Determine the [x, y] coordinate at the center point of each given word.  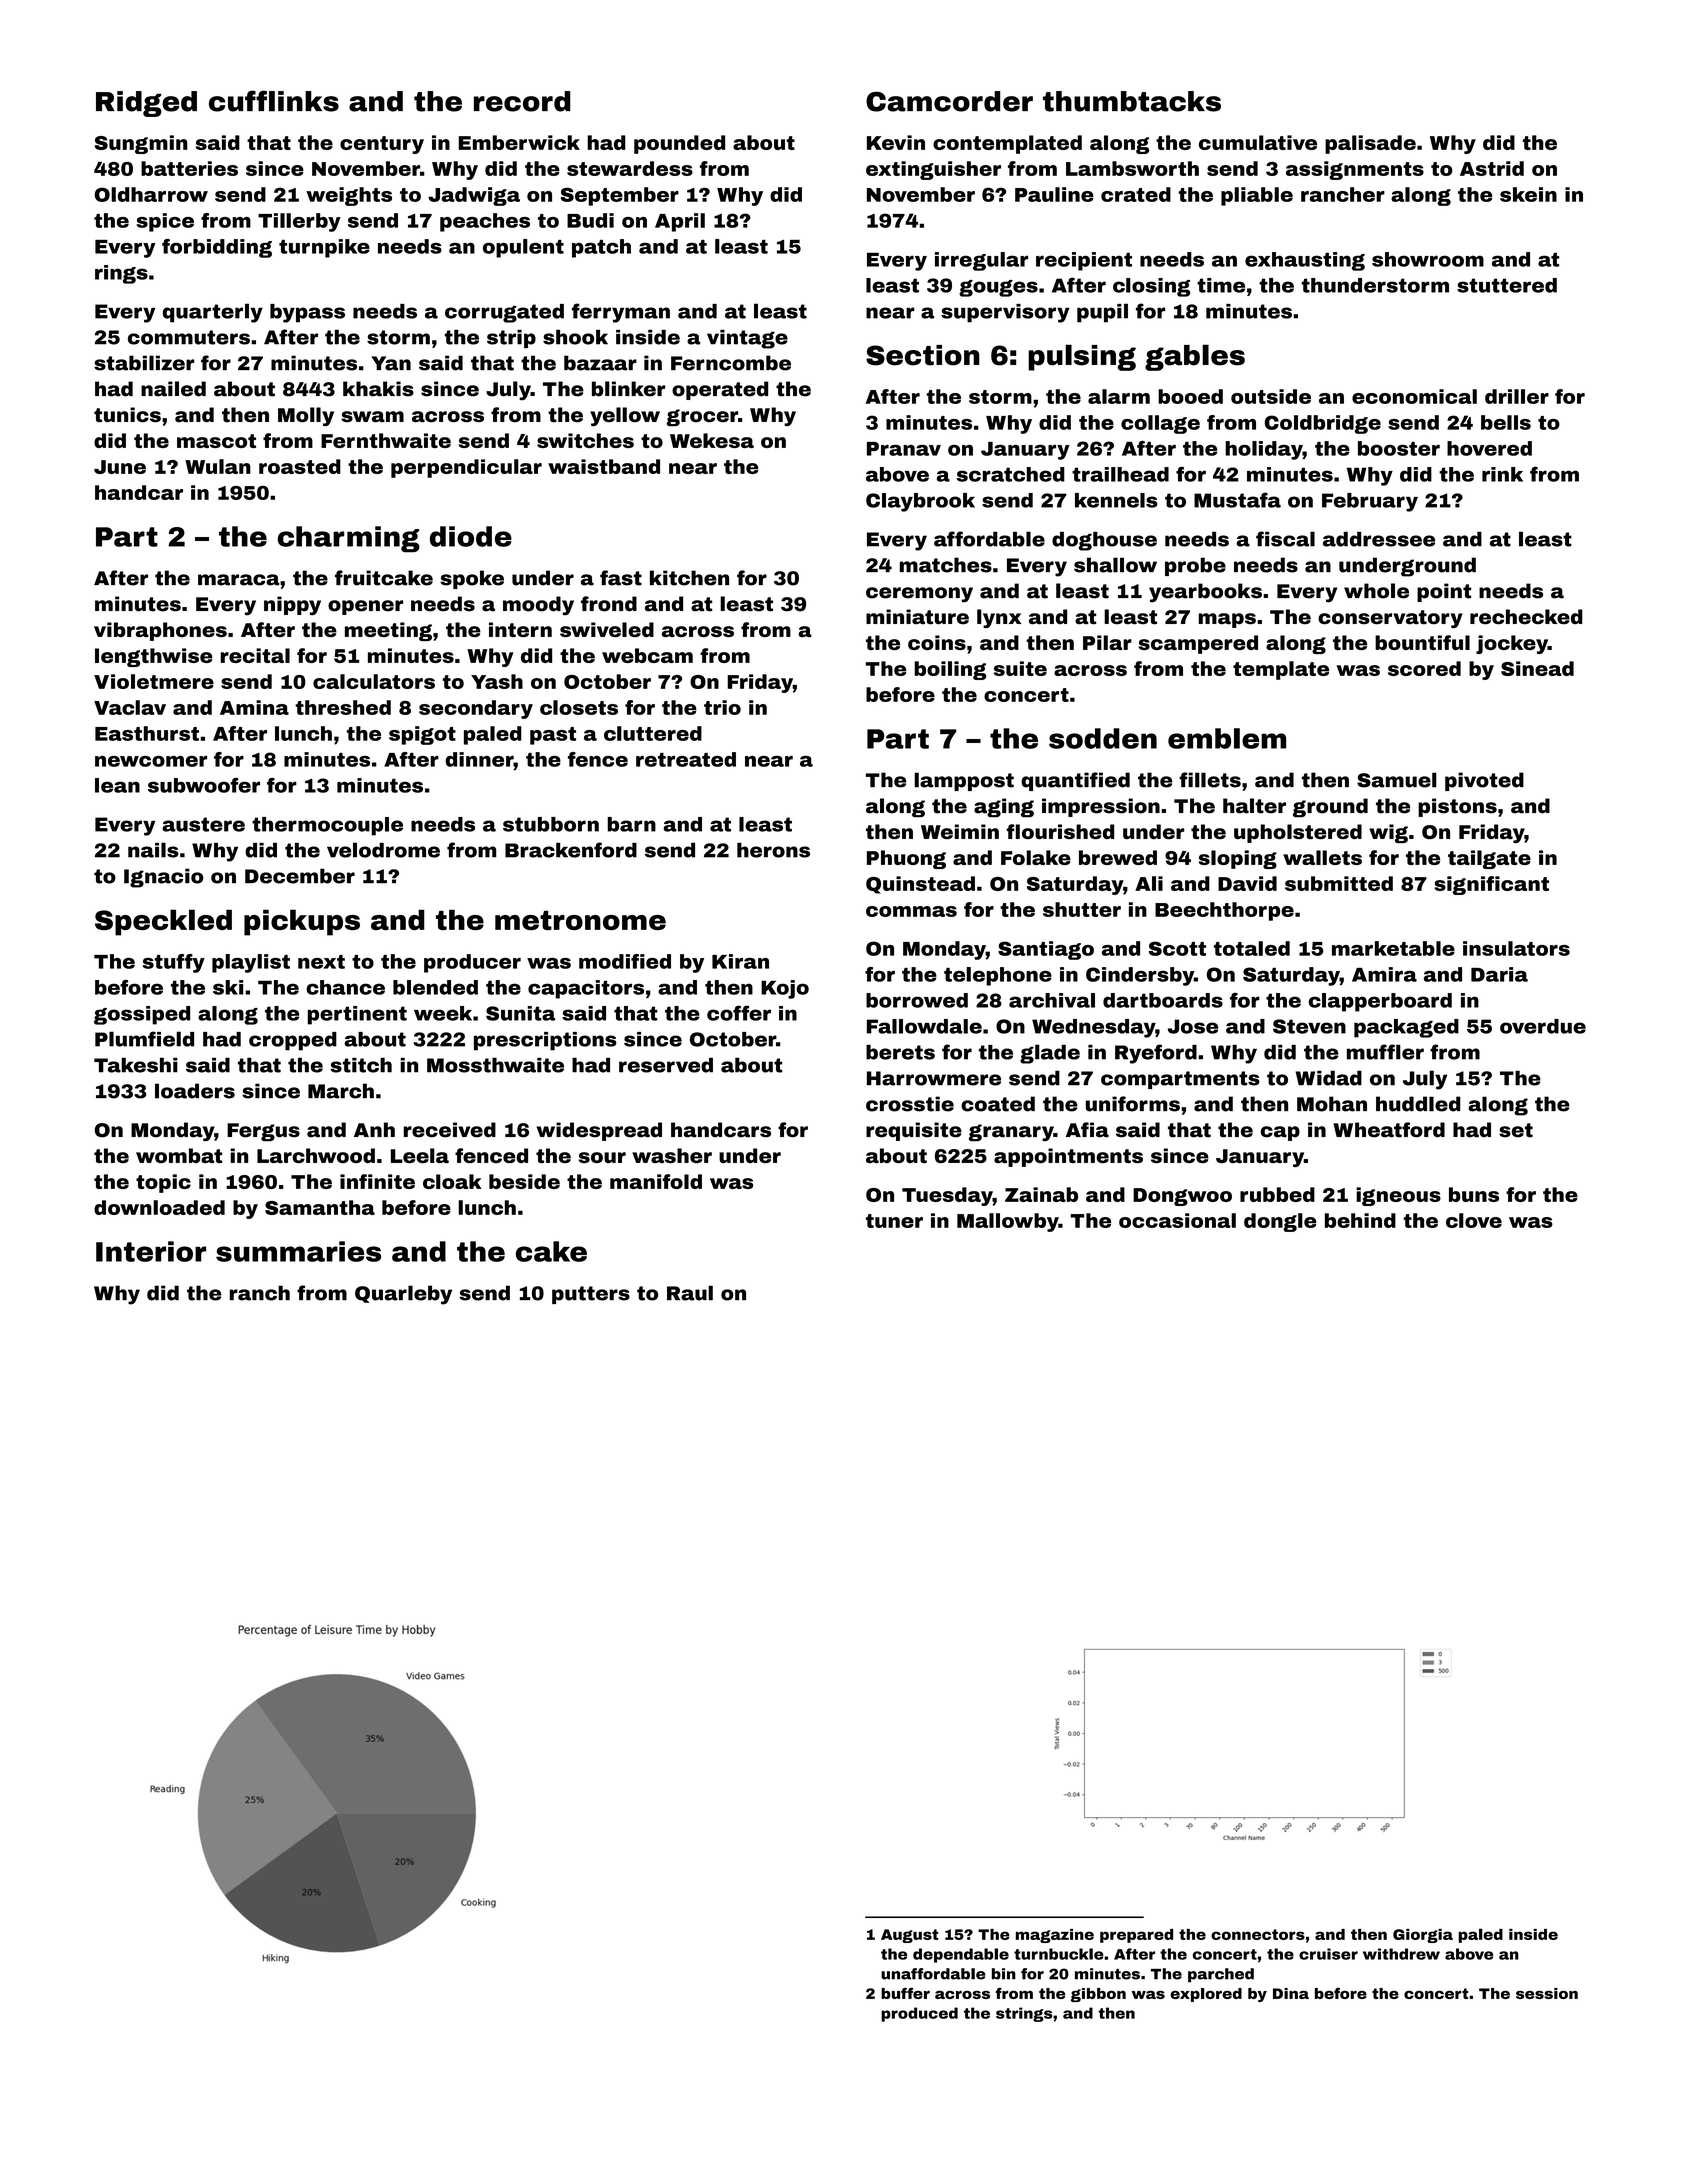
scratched [1011, 474]
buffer [905, 1993]
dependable [961, 1955]
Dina [1291, 1993]
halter [1254, 806]
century [382, 145]
